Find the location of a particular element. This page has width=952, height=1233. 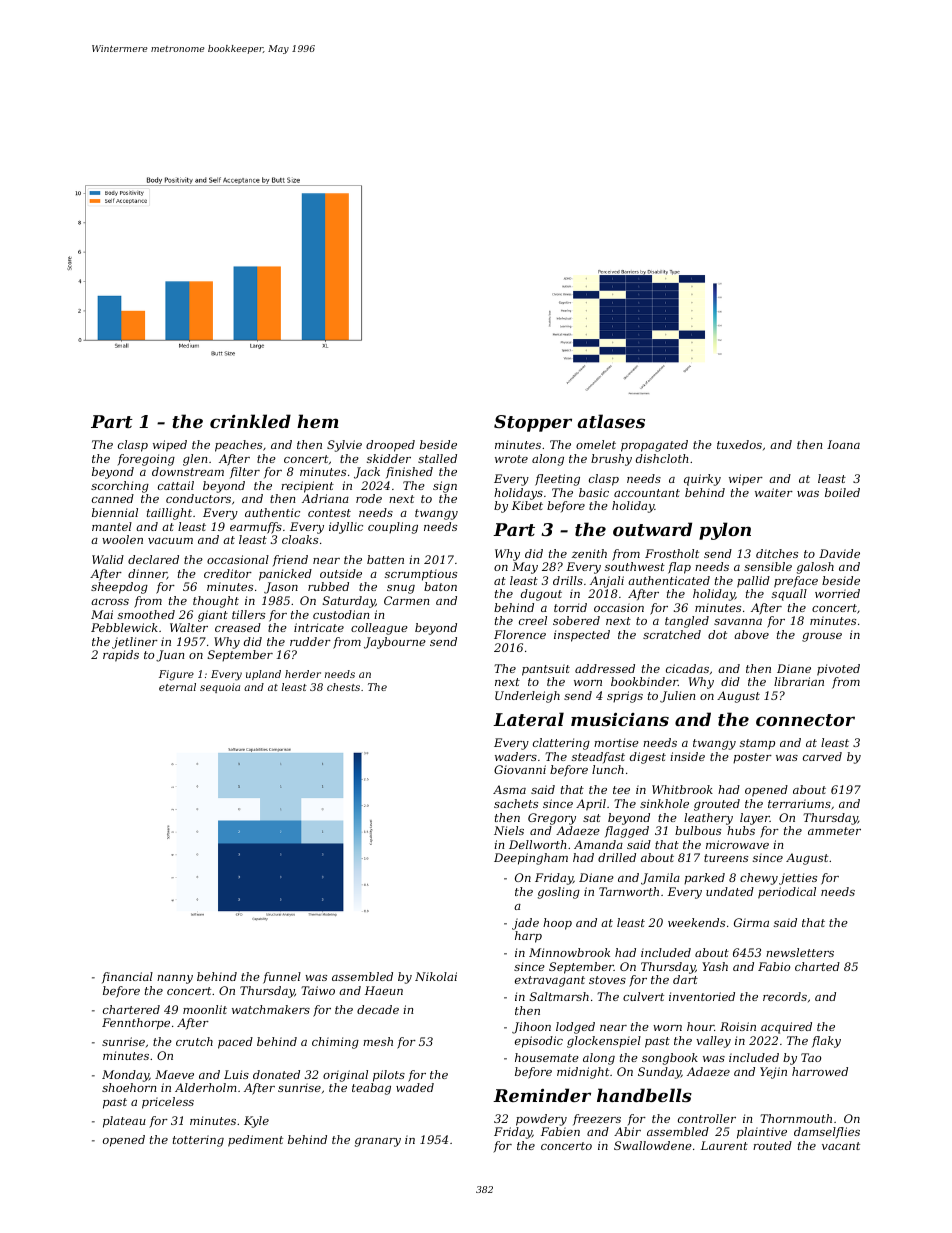

Haeun is located at coordinates (384, 990).
